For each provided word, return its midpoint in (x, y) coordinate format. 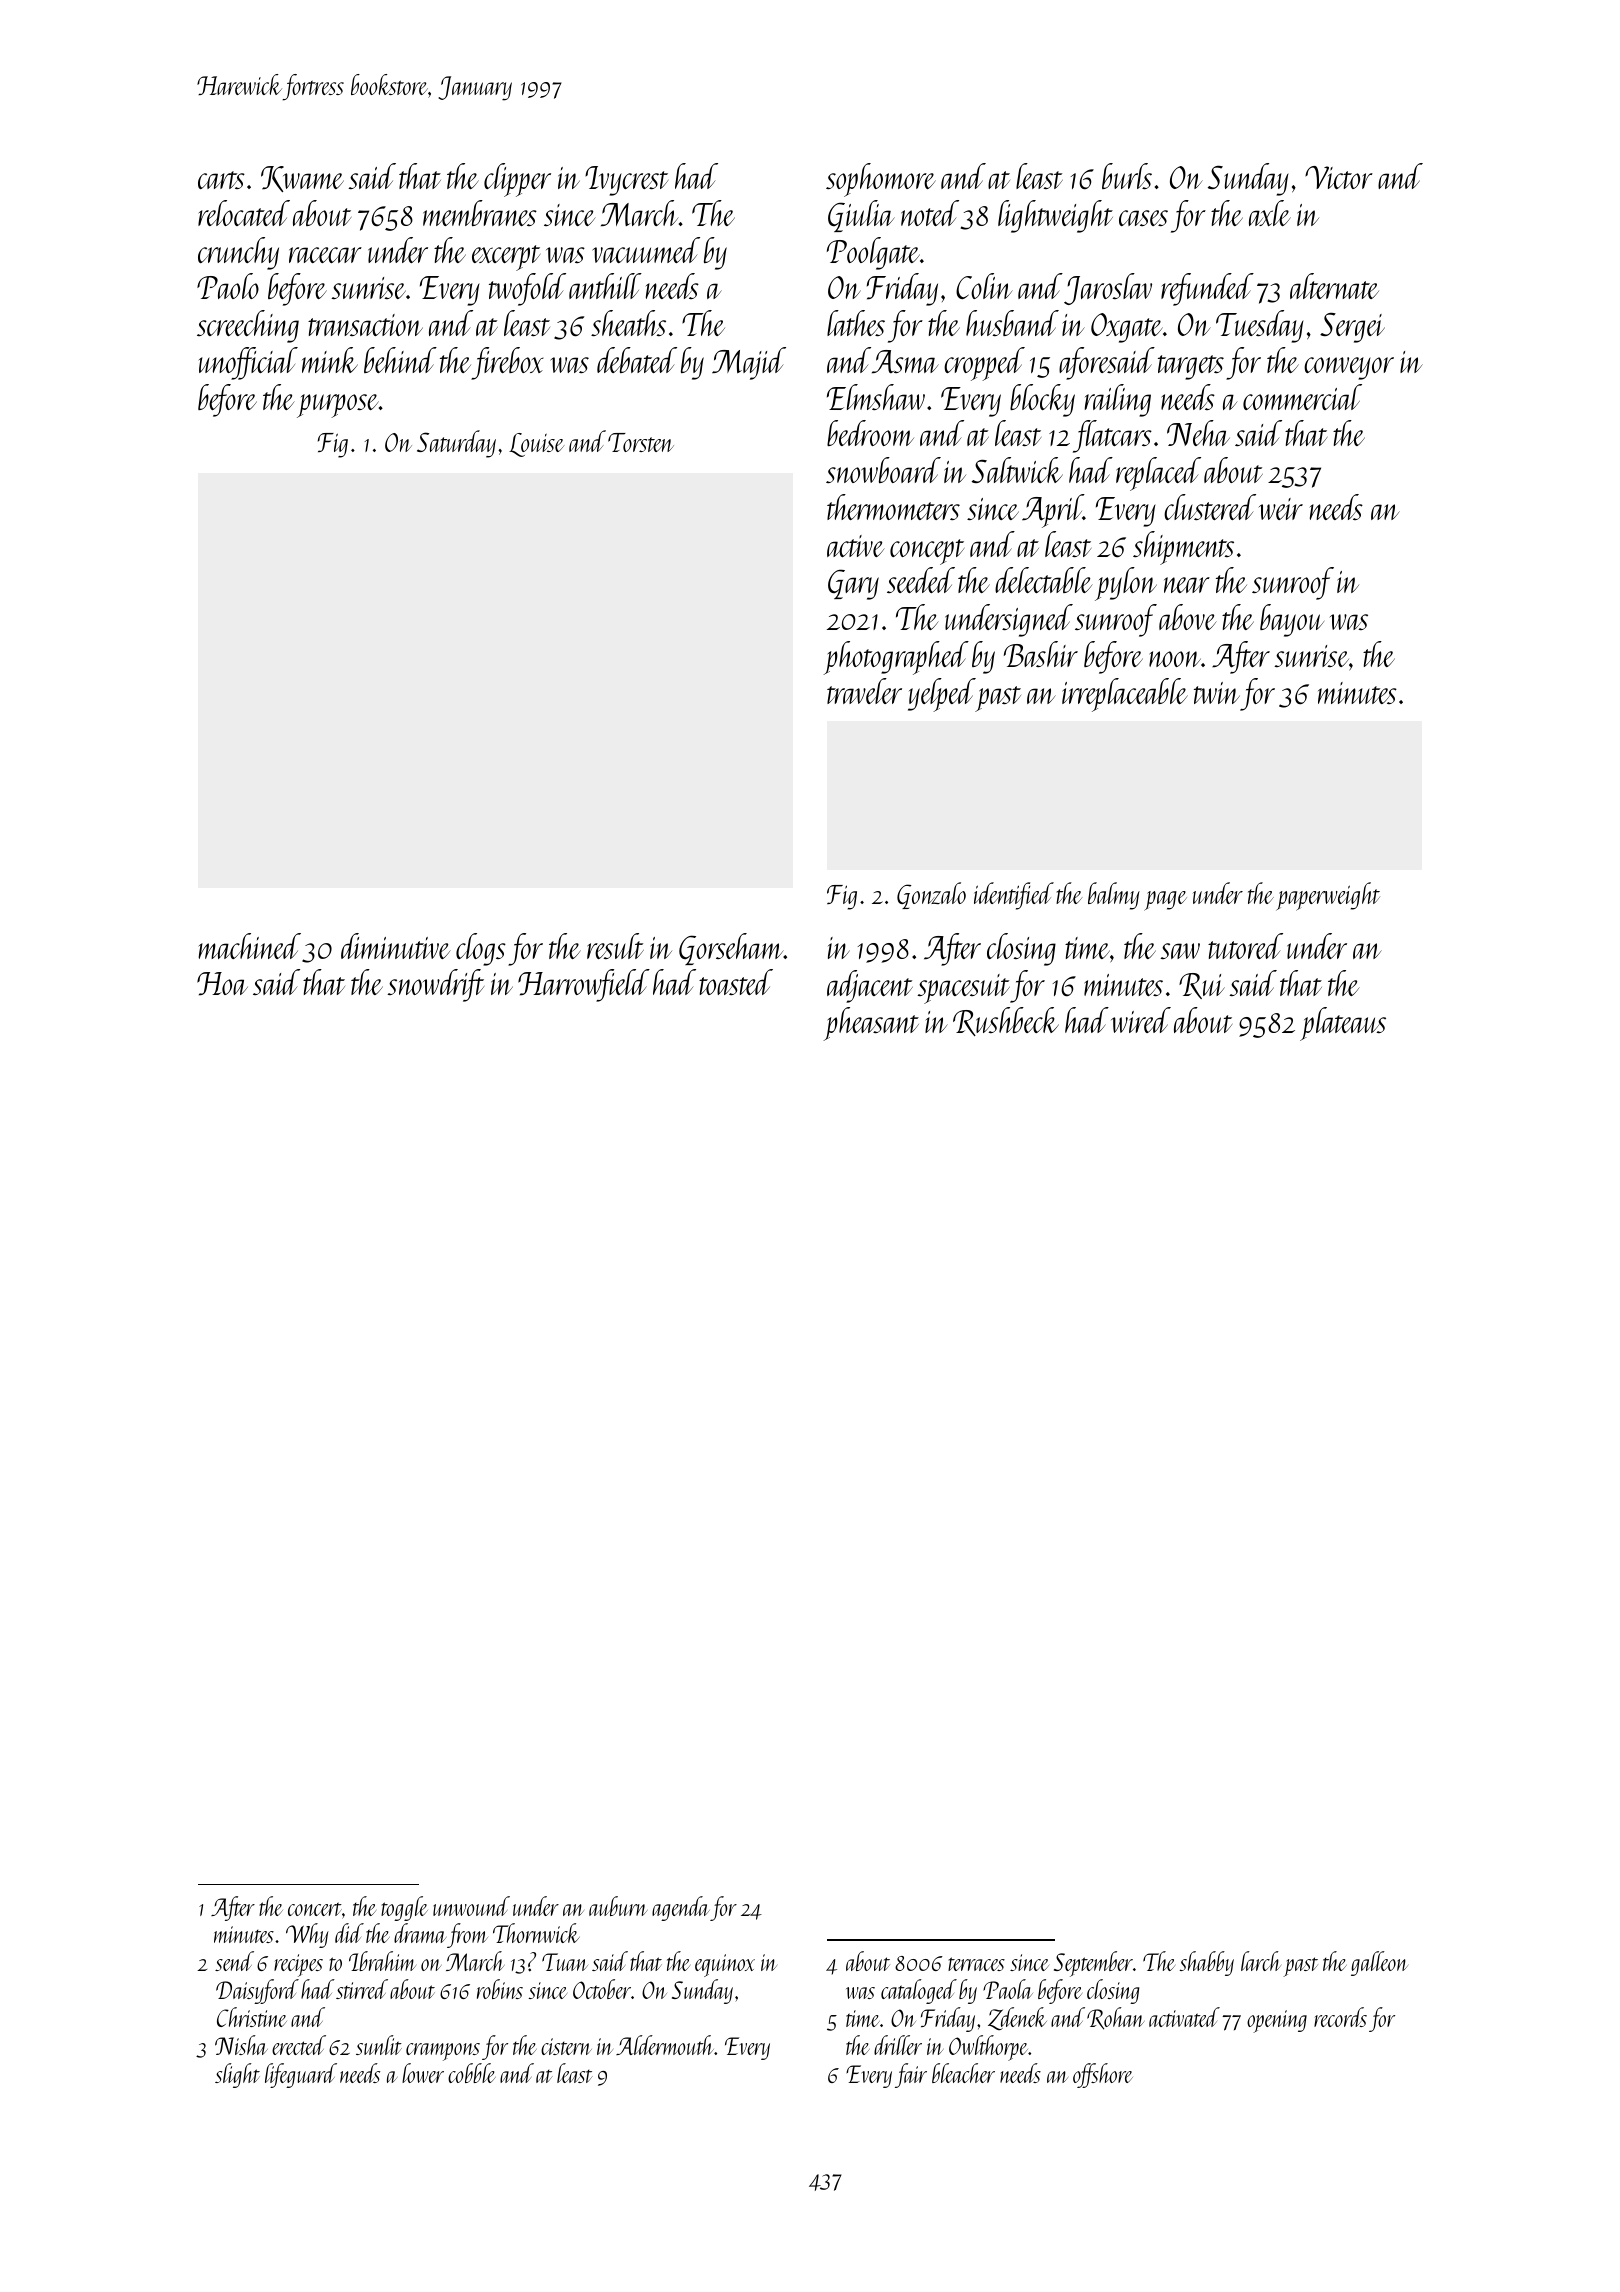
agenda (681, 1908)
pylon (1126, 584)
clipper (517, 180)
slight (237, 2075)
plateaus (1343, 1024)
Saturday (456, 444)
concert (315, 1909)
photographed (896, 658)
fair (911, 2075)
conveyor (1349, 368)
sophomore (881, 180)
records (1340, 2017)
